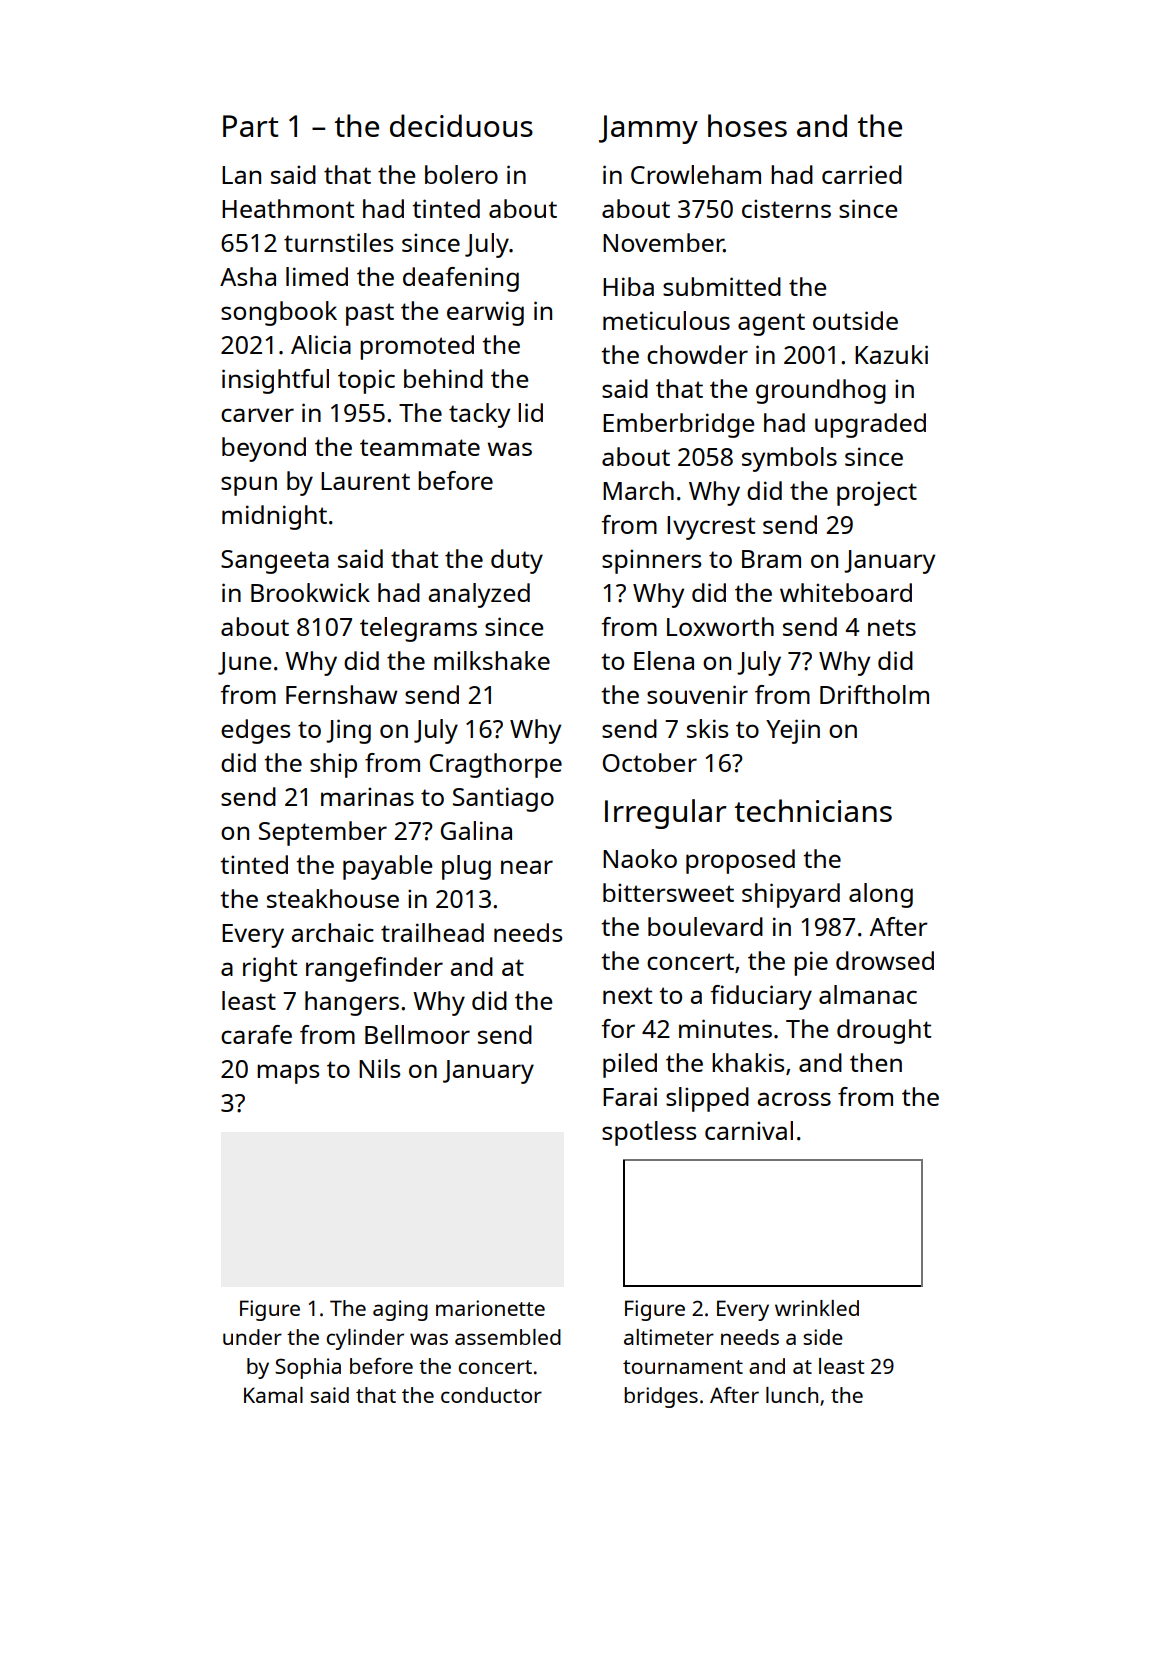 The height and width of the screenshot is (1654, 1165). I want to click on proposed, so click(740, 861).
